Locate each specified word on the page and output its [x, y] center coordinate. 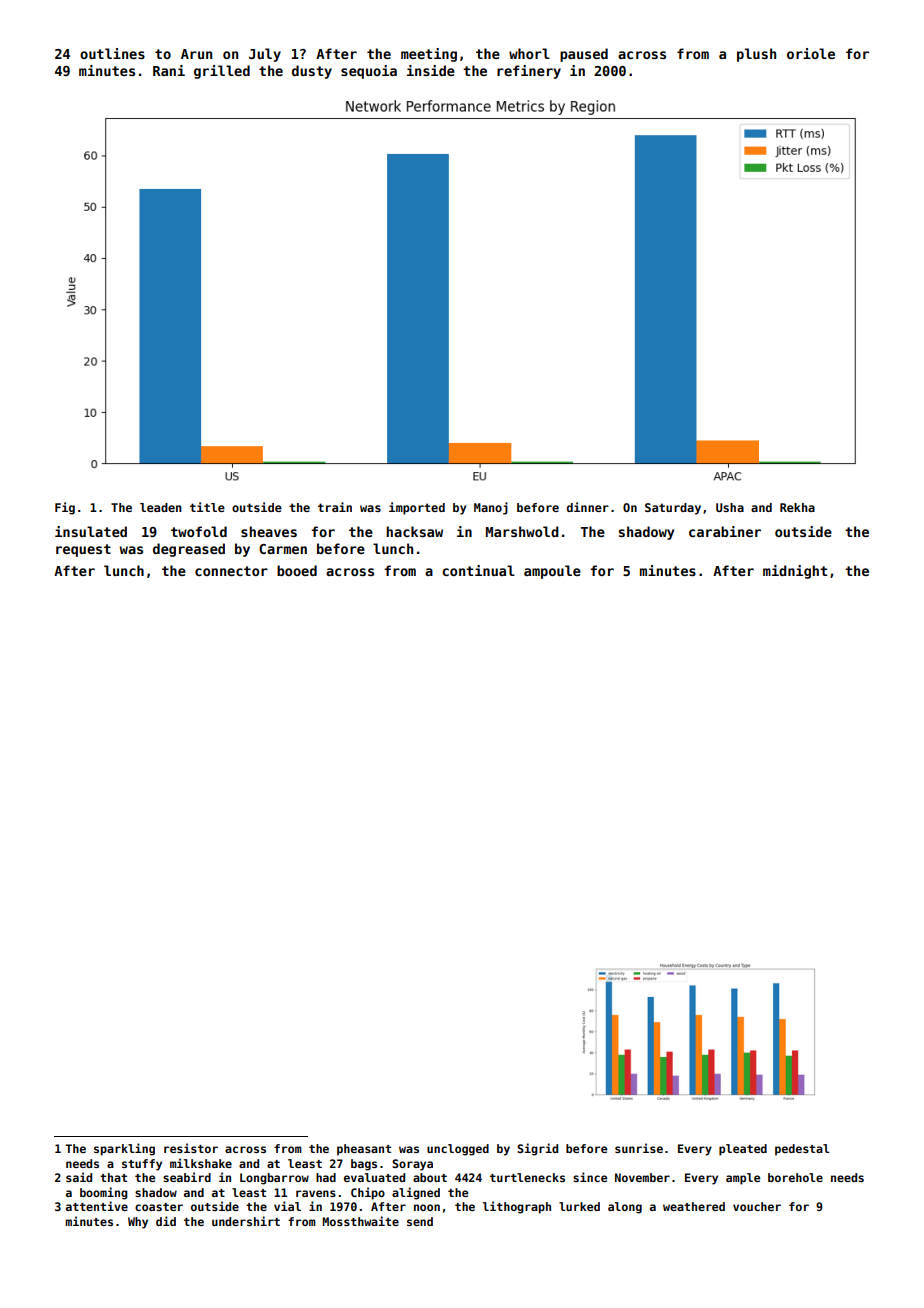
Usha [730, 507]
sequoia [369, 72]
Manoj [491, 508]
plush [756, 55]
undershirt [246, 1221]
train [335, 507]
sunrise [639, 1148]
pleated [743, 1150]
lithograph [517, 1207]
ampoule [552, 572]
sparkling [124, 1149]
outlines [112, 53]
